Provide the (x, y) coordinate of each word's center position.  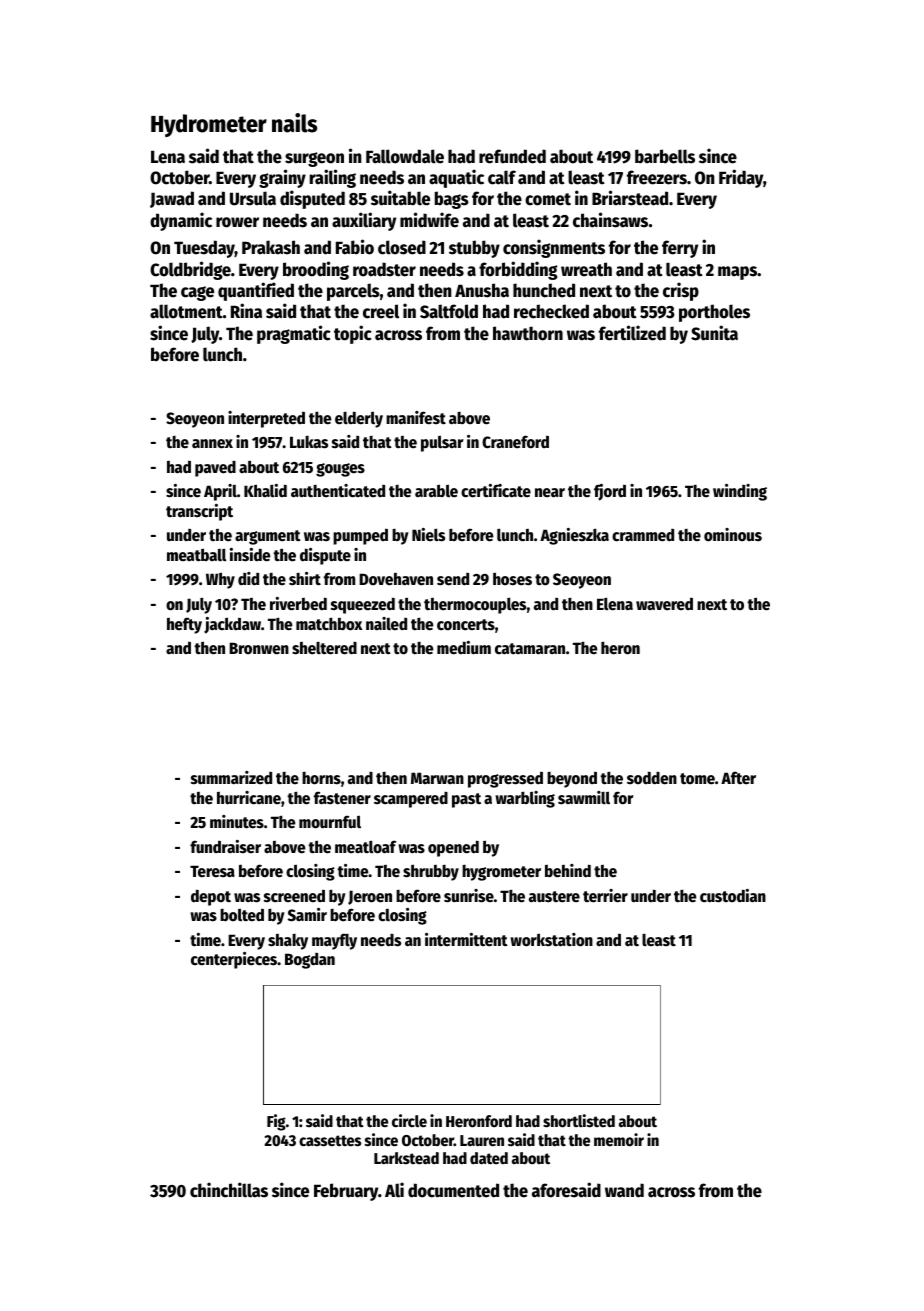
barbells (665, 156)
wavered (664, 604)
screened (294, 896)
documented (453, 1190)
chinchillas (229, 1190)
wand (624, 1190)
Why (220, 580)
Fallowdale (405, 156)
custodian (733, 896)
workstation (551, 940)
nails (294, 123)
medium (464, 648)
